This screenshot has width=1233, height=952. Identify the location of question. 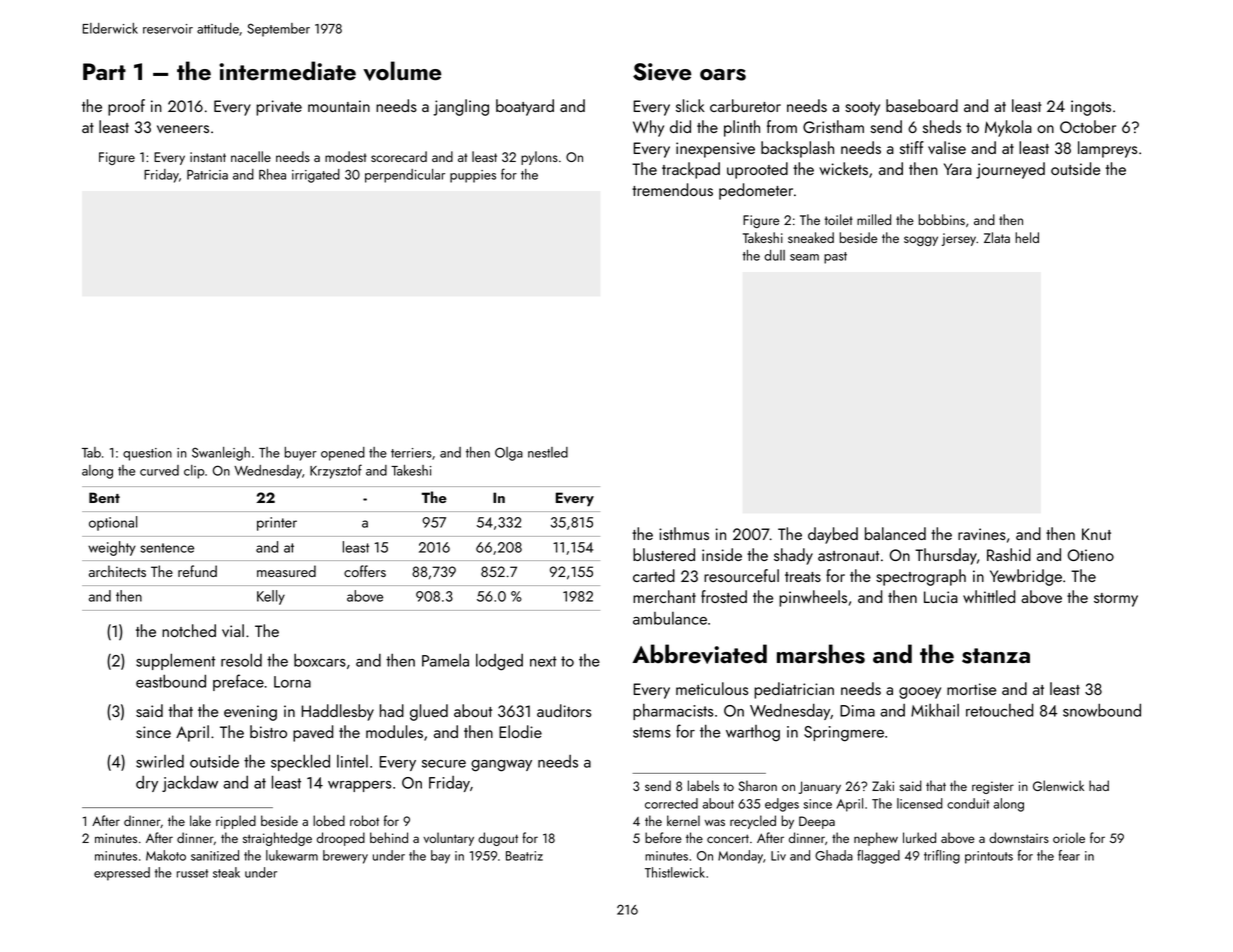
(147, 454).
